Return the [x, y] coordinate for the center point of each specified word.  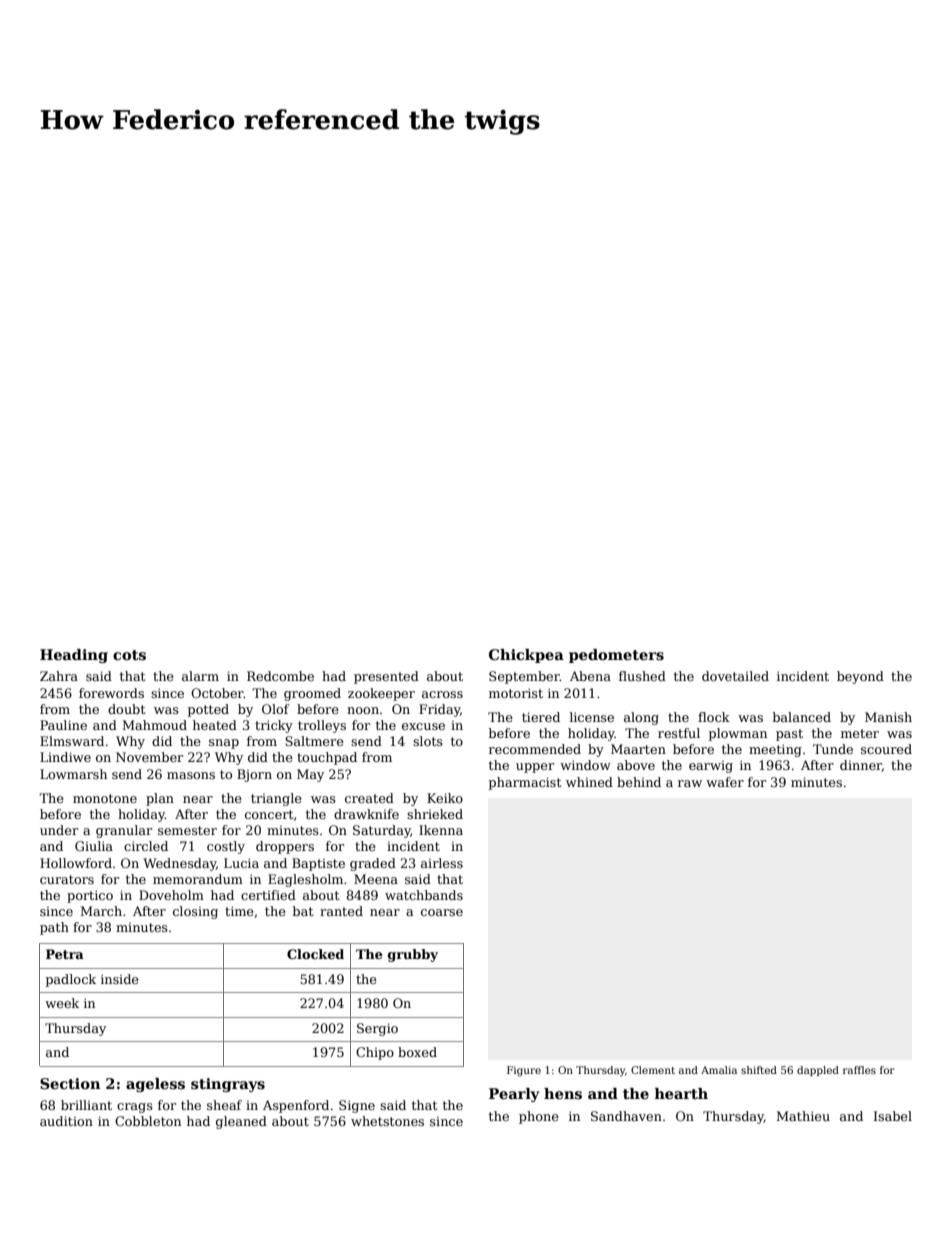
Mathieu [803, 1116]
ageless [155, 1085]
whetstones [387, 1121]
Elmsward [72, 741]
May [310, 775]
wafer [725, 782]
